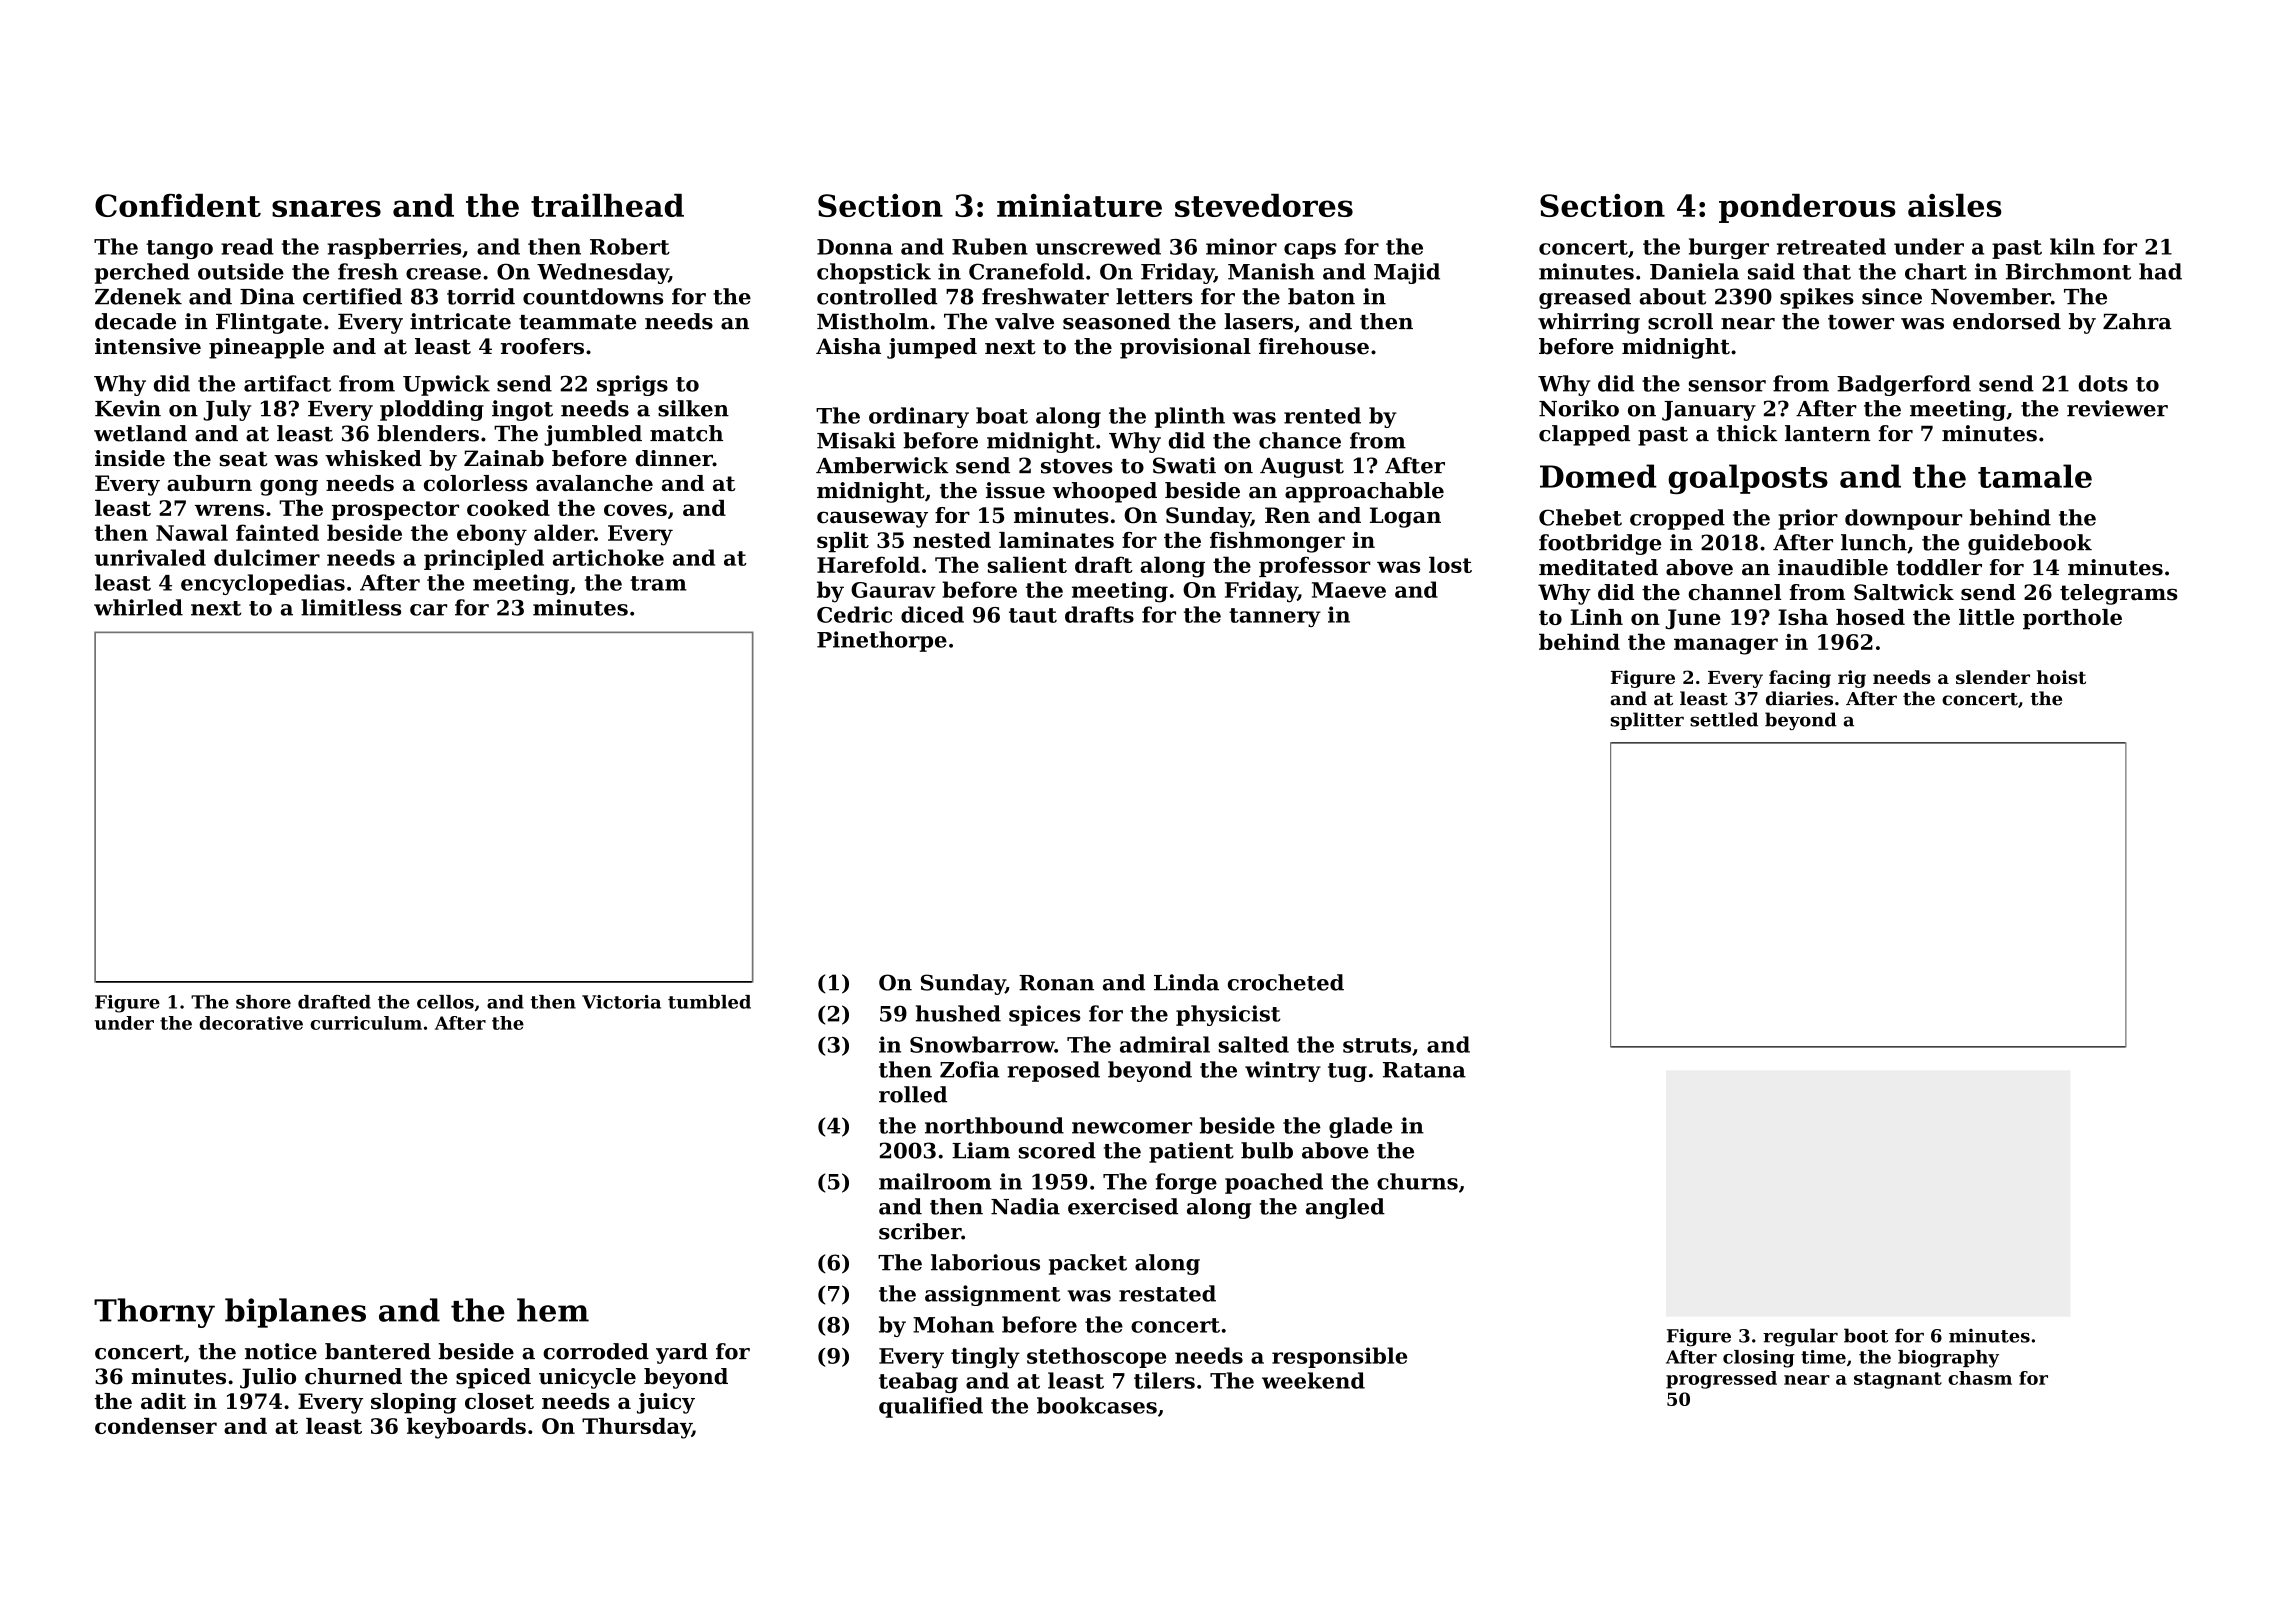 The width and height of the page is (2292, 1620). Describe the element at coordinates (994, 1125) in the page. I see `northbound` at that location.
